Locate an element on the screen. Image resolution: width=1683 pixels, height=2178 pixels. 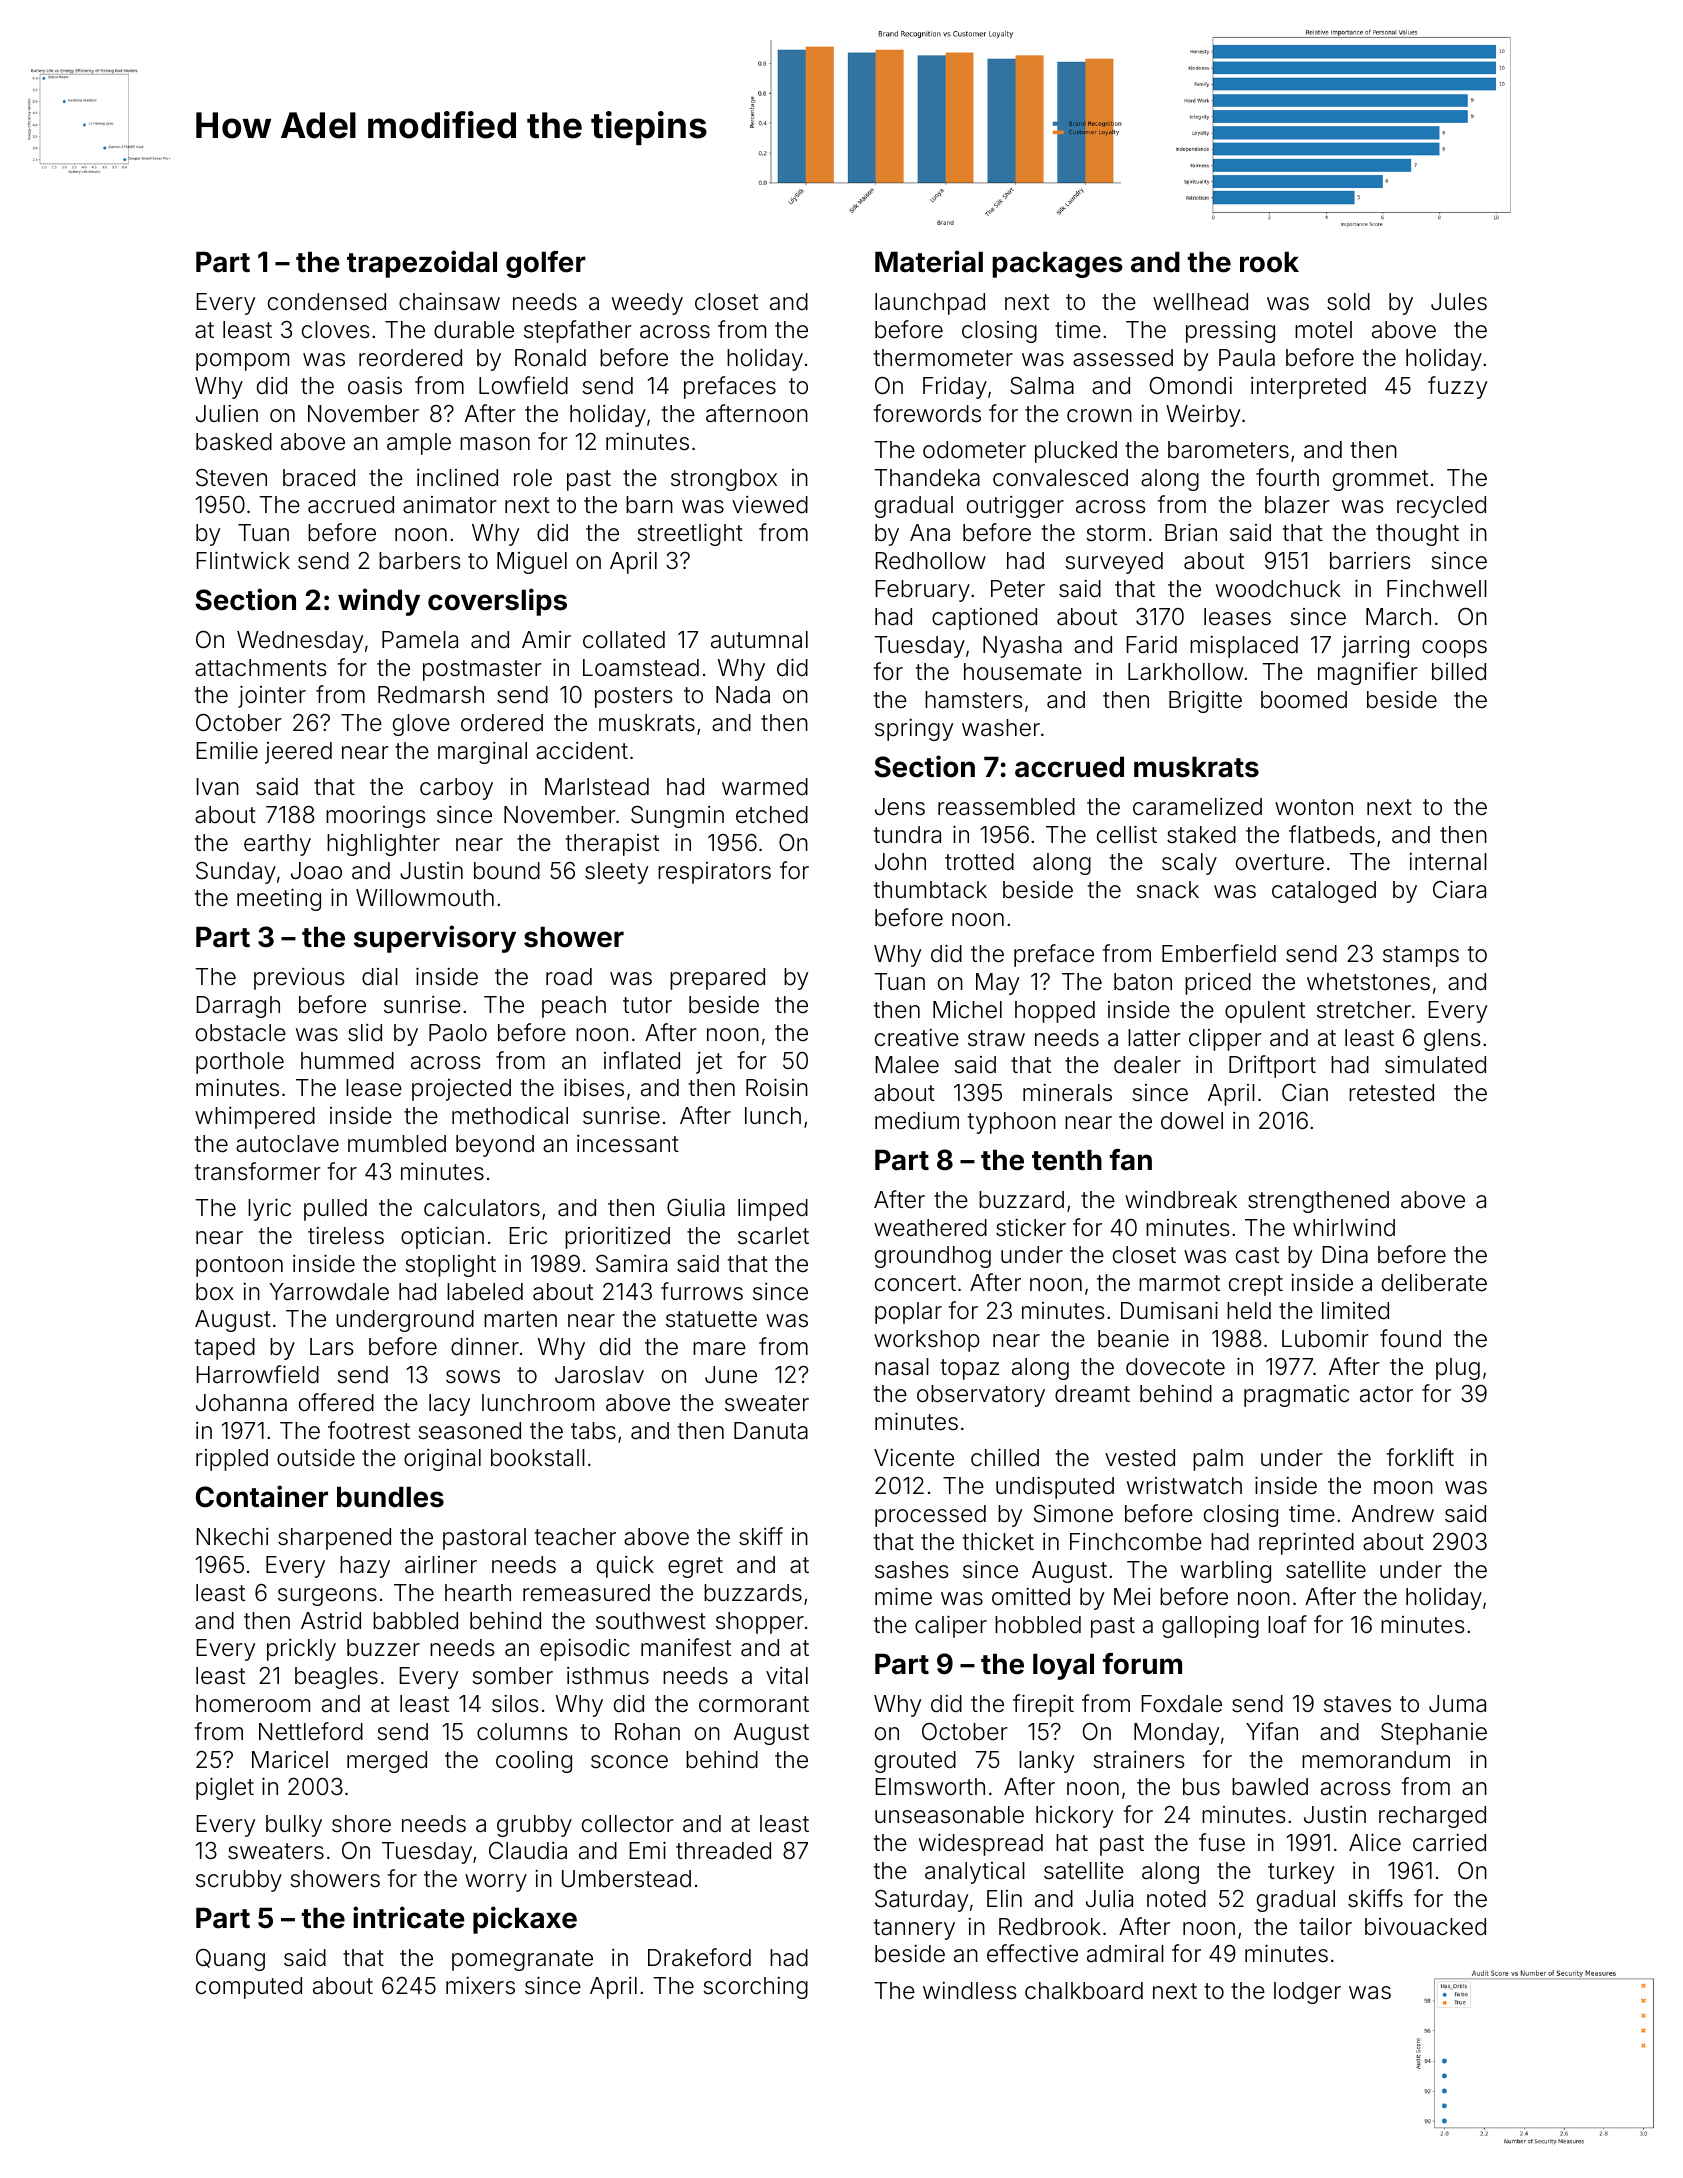
Salma is located at coordinates (1042, 386).
